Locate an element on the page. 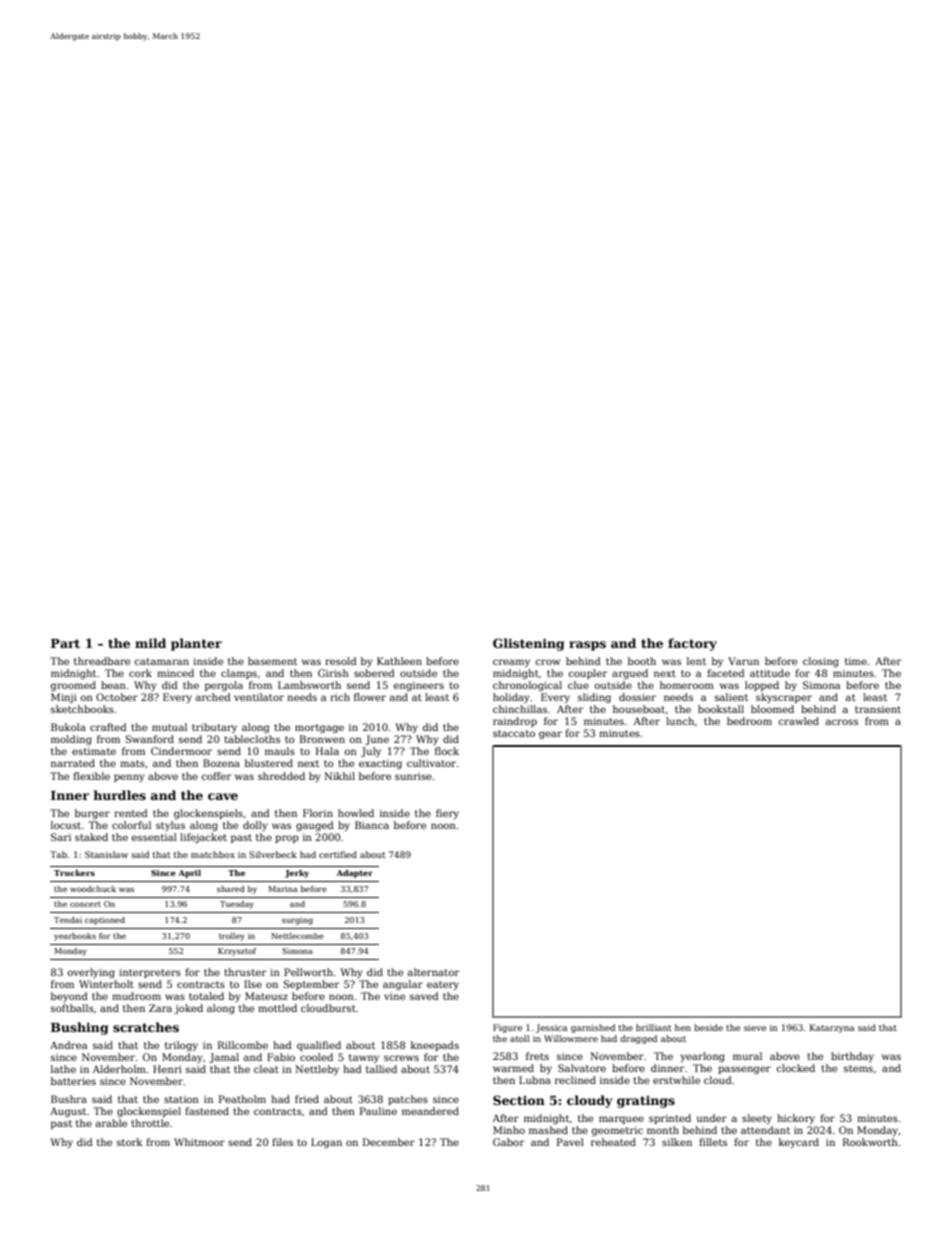  garnished is located at coordinates (593, 1028).
